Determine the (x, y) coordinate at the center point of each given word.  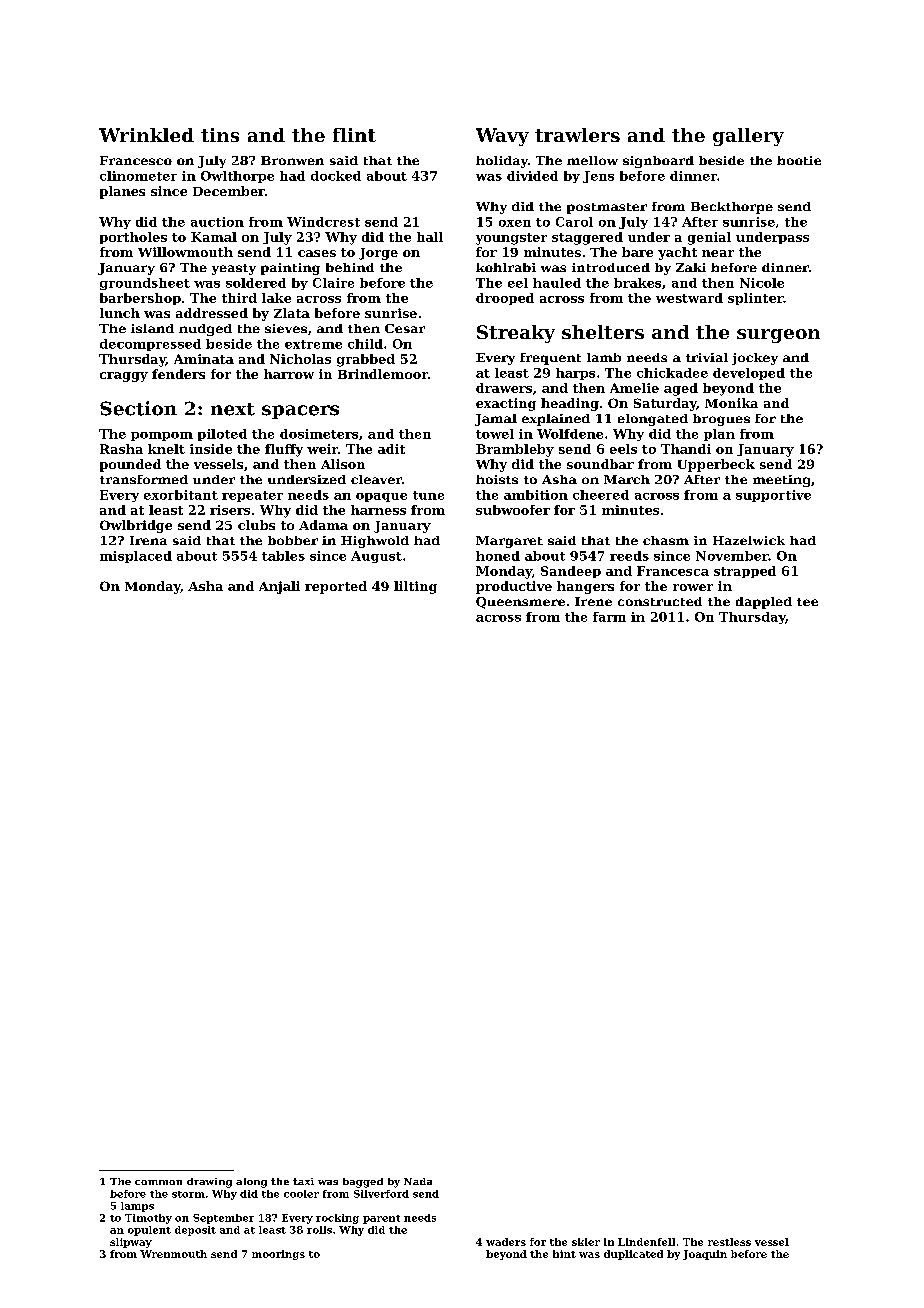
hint (564, 1254)
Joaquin (705, 1255)
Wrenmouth (173, 1254)
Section (138, 408)
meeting (781, 481)
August (376, 557)
